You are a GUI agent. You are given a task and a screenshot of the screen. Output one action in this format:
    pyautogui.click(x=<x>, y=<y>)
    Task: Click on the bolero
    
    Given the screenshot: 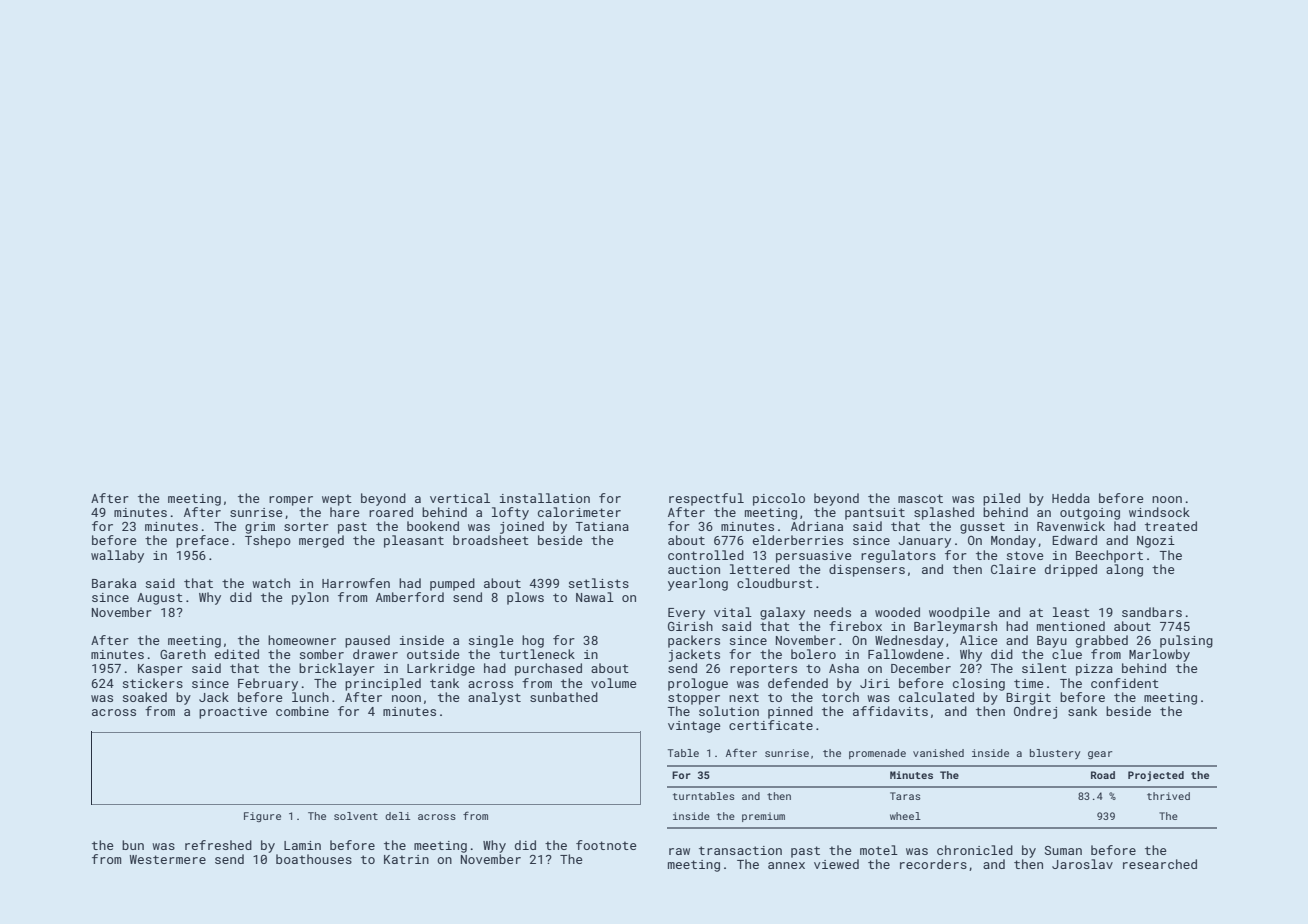 What is the action you would take?
    pyautogui.click(x=813, y=654)
